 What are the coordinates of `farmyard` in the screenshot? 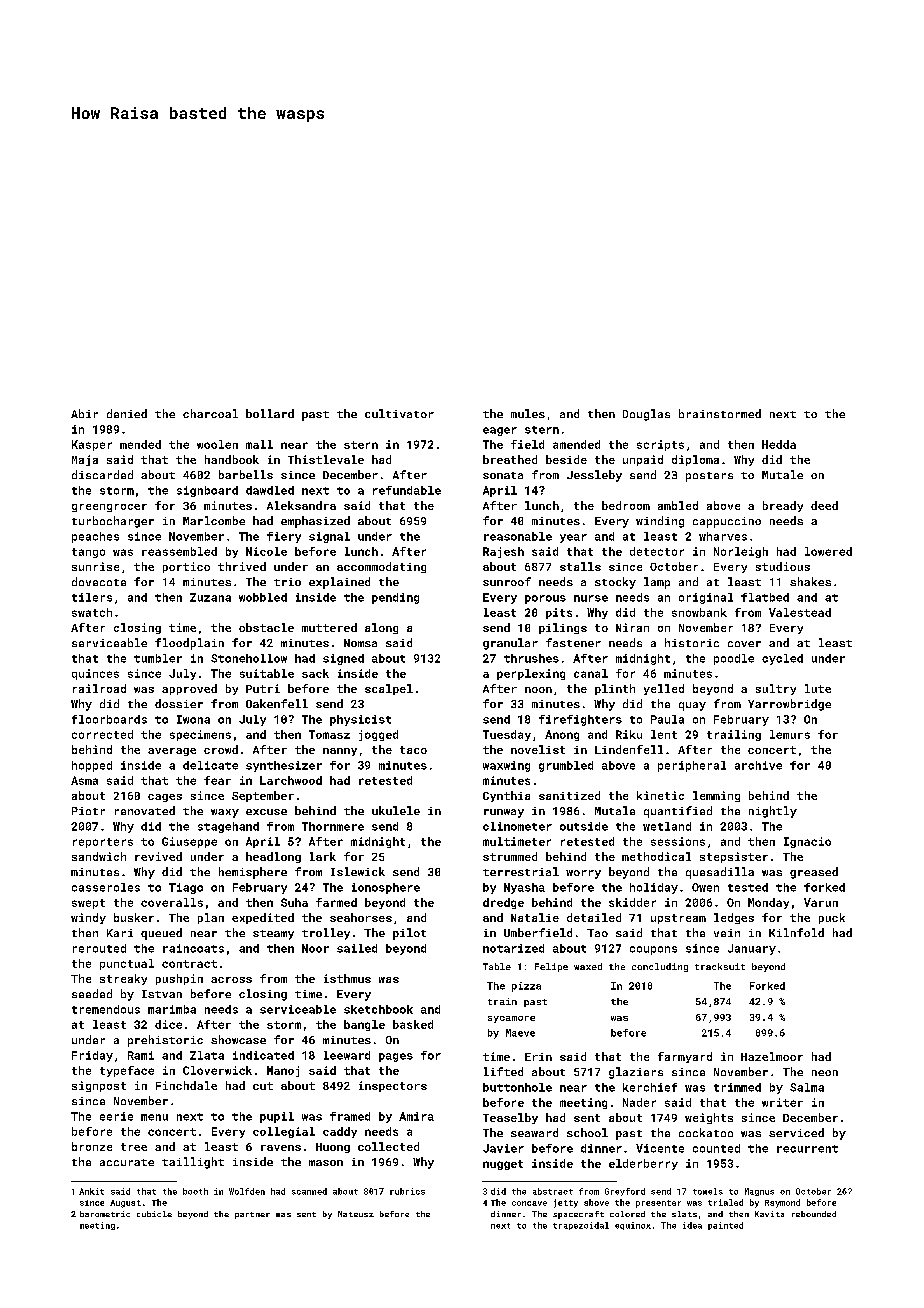 It's located at (685, 1057).
